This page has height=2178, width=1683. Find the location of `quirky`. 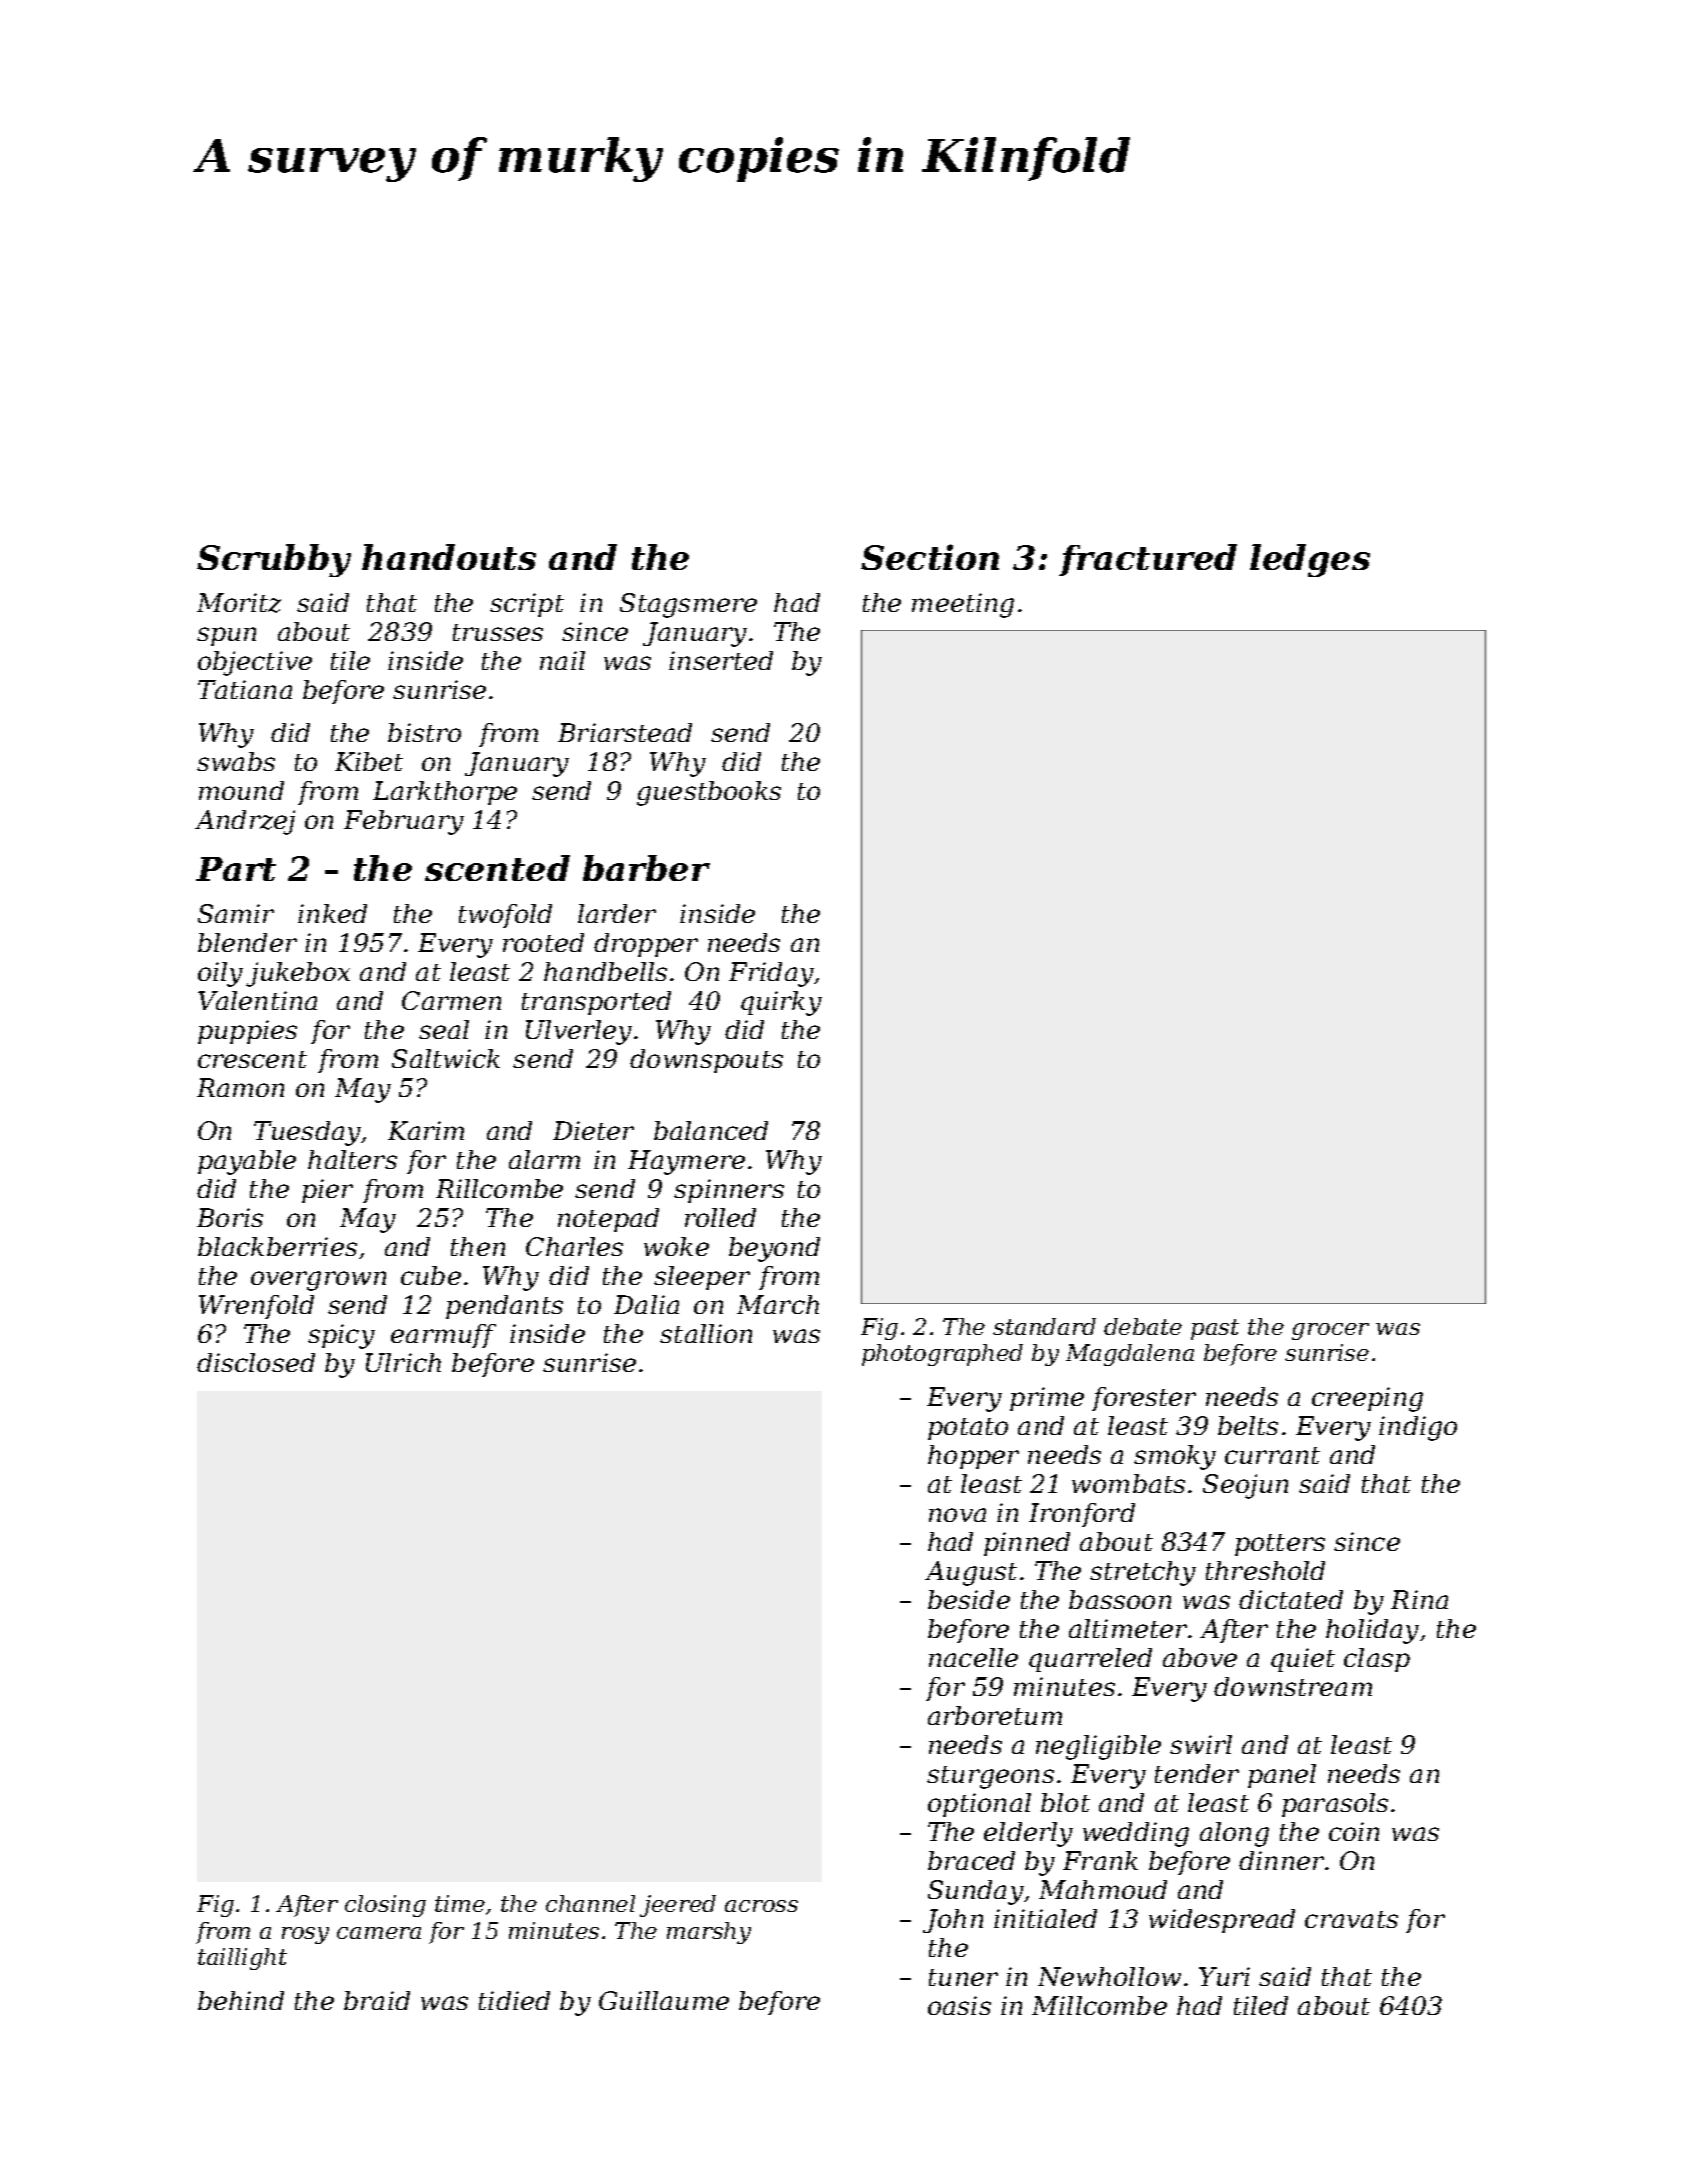

quirky is located at coordinates (781, 1003).
